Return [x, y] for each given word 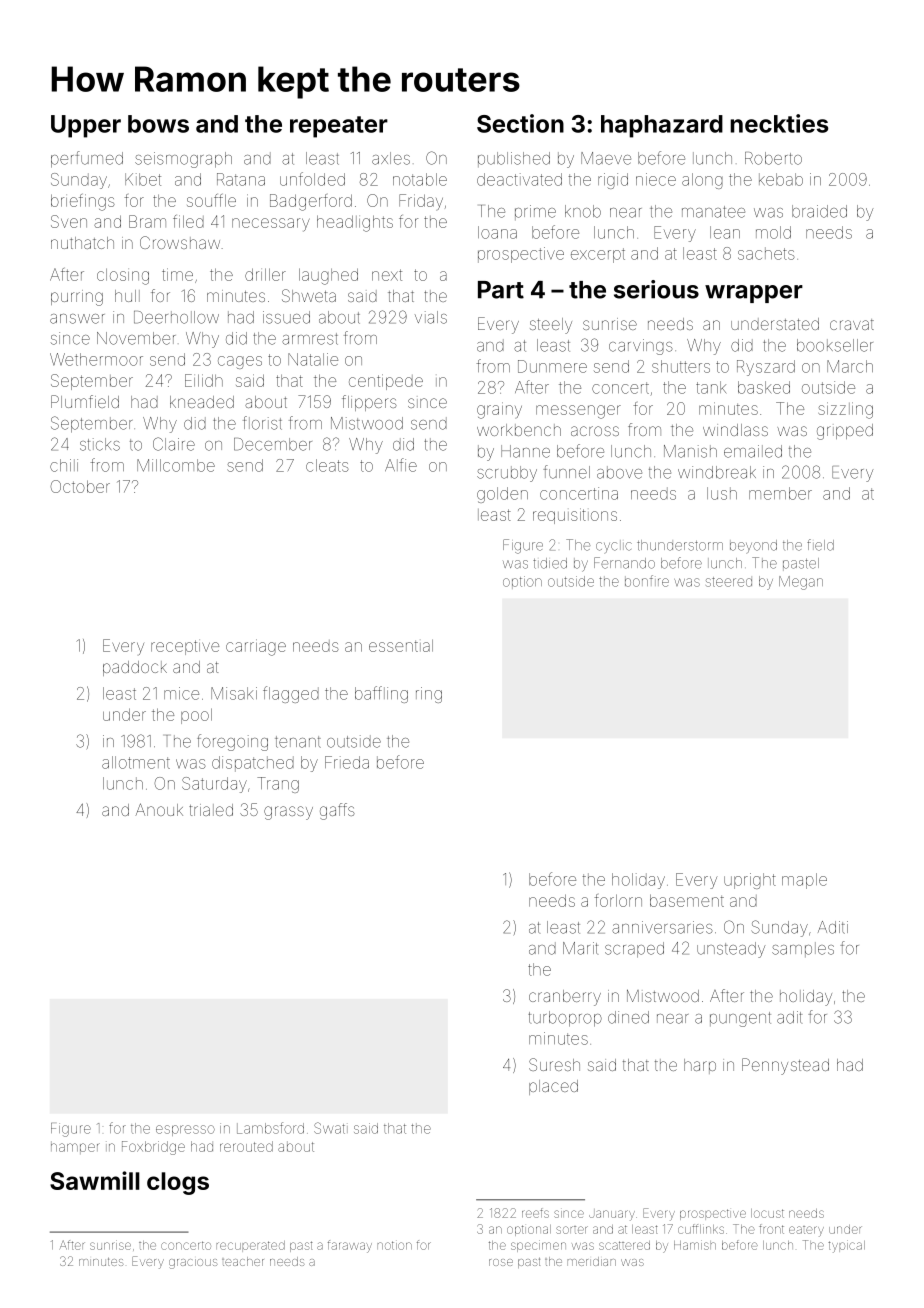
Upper [86, 126]
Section [520, 123]
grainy [499, 410]
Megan [801, 583]
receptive [185, 647]
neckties [779, 123]
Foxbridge [153, 1148]
